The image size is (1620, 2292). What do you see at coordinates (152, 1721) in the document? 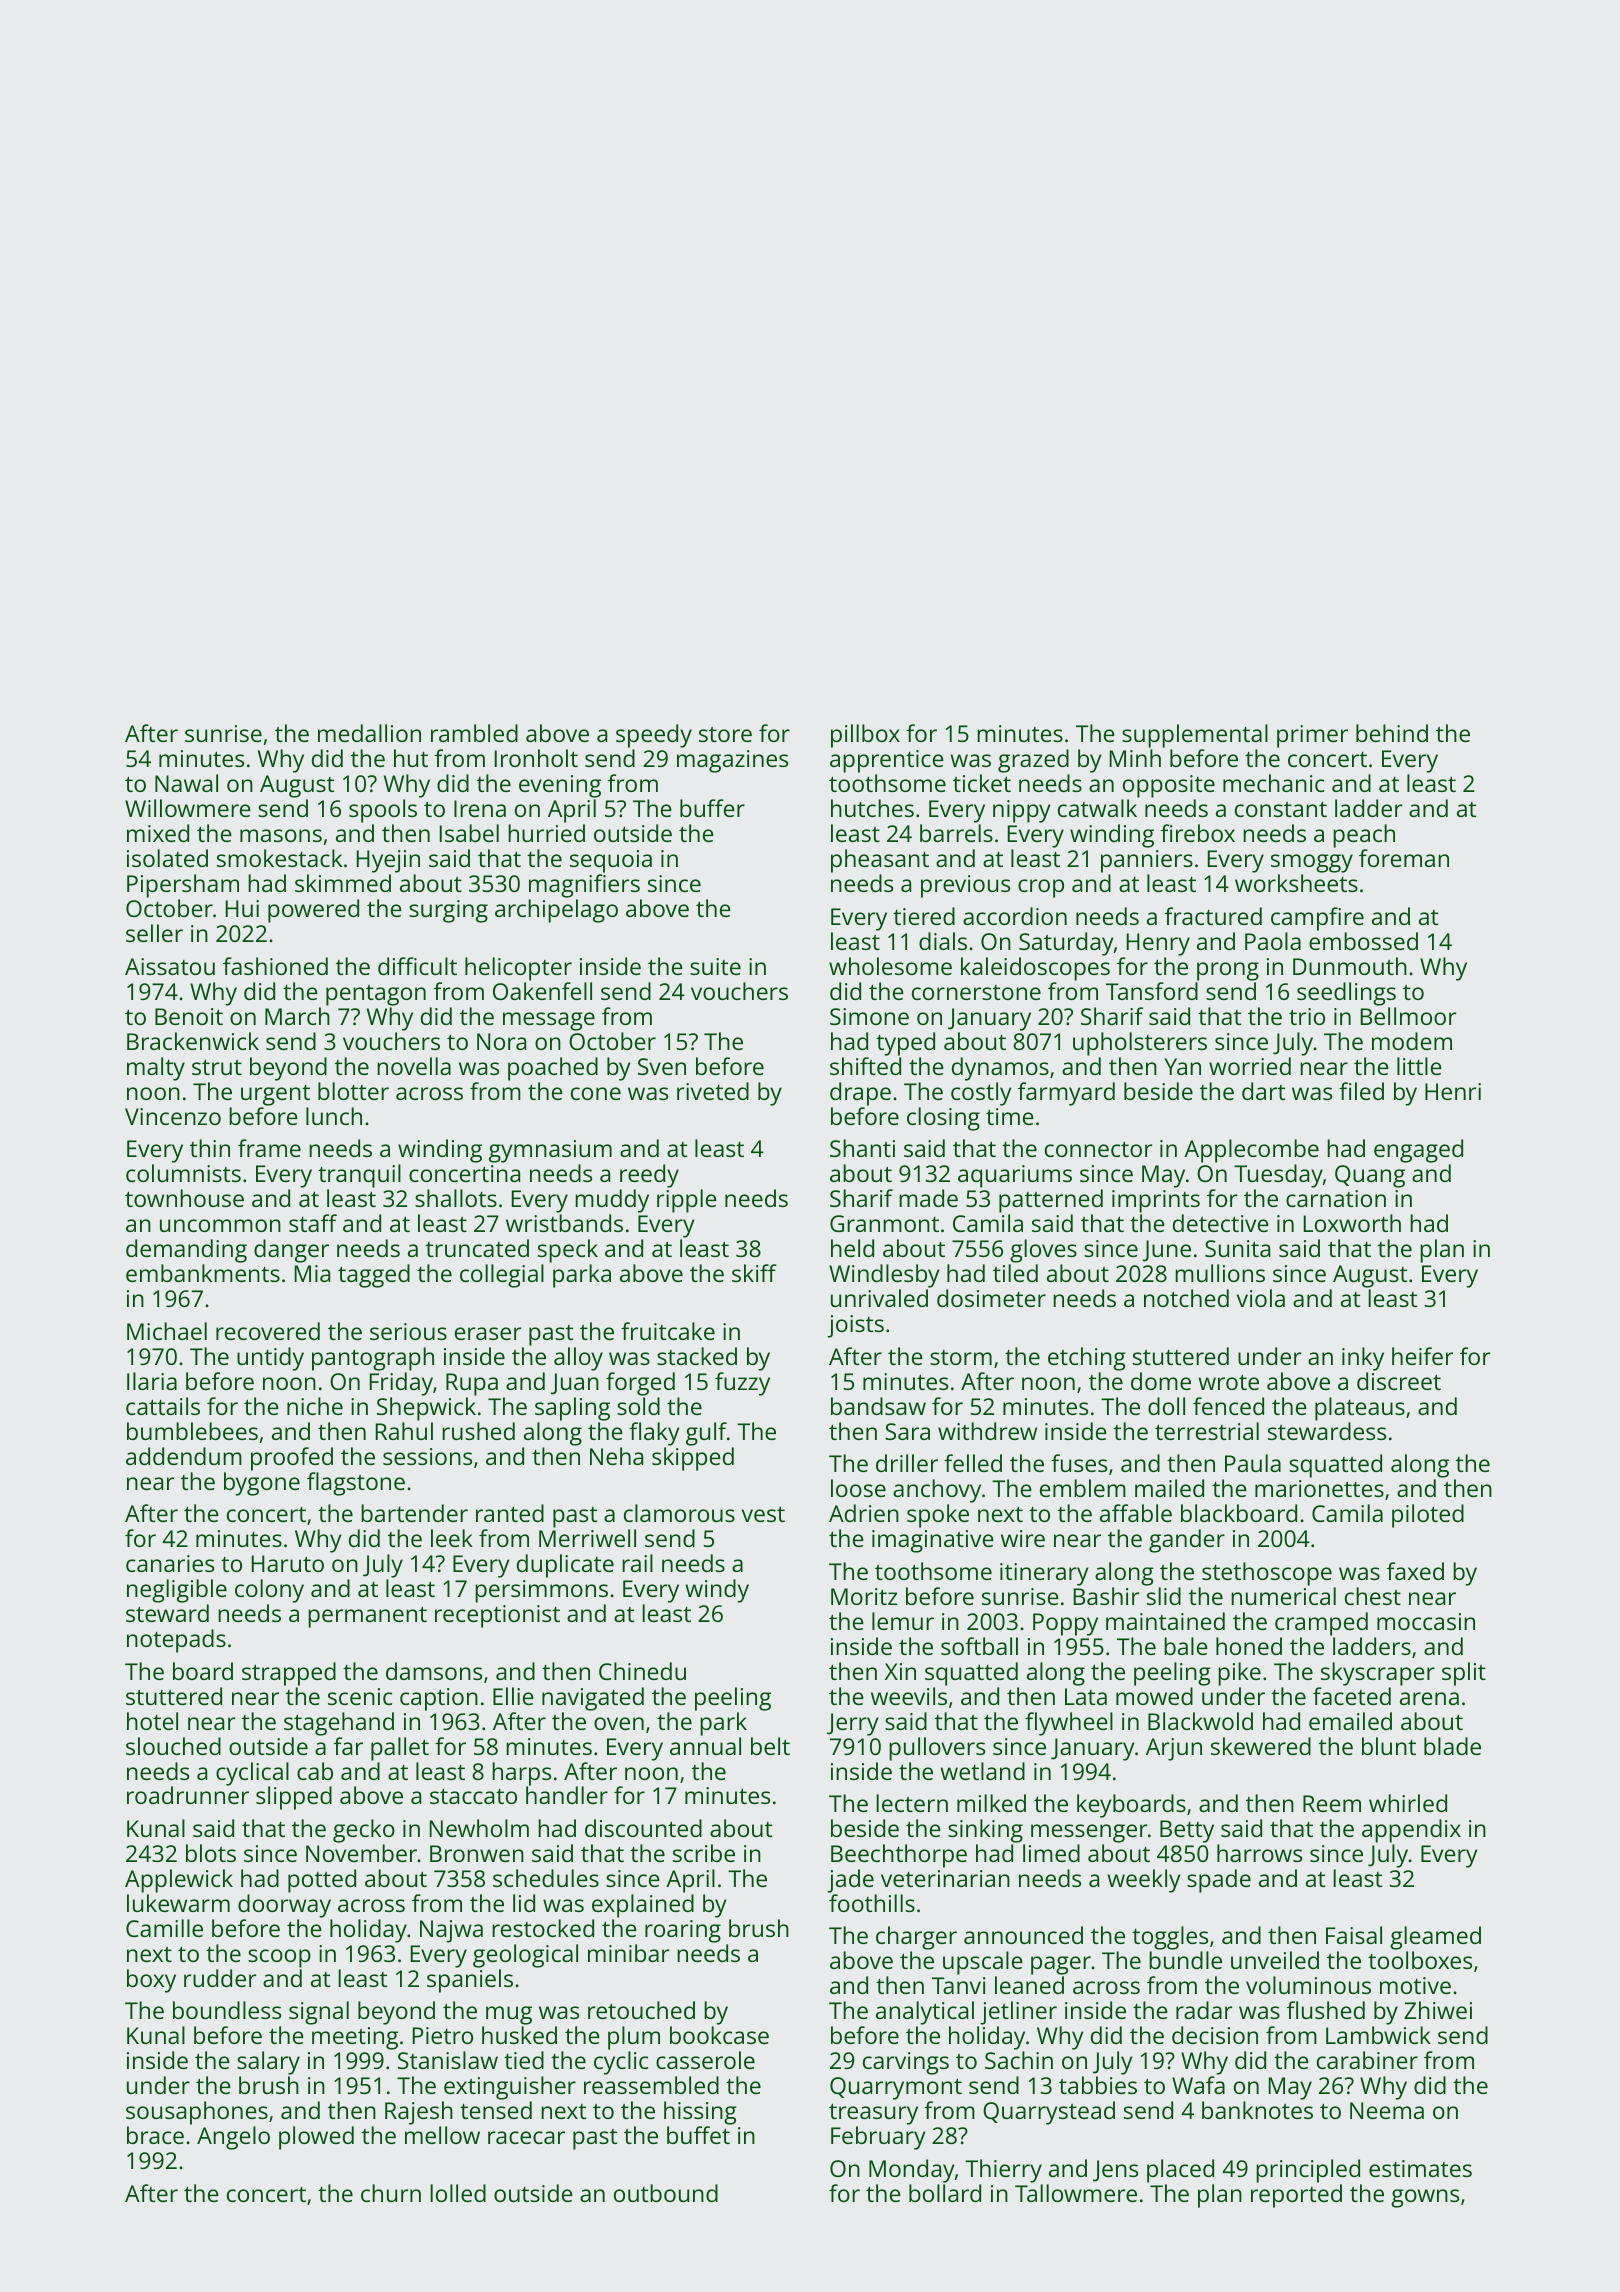
I see `hotel` at bounding box center [152, 1721].
